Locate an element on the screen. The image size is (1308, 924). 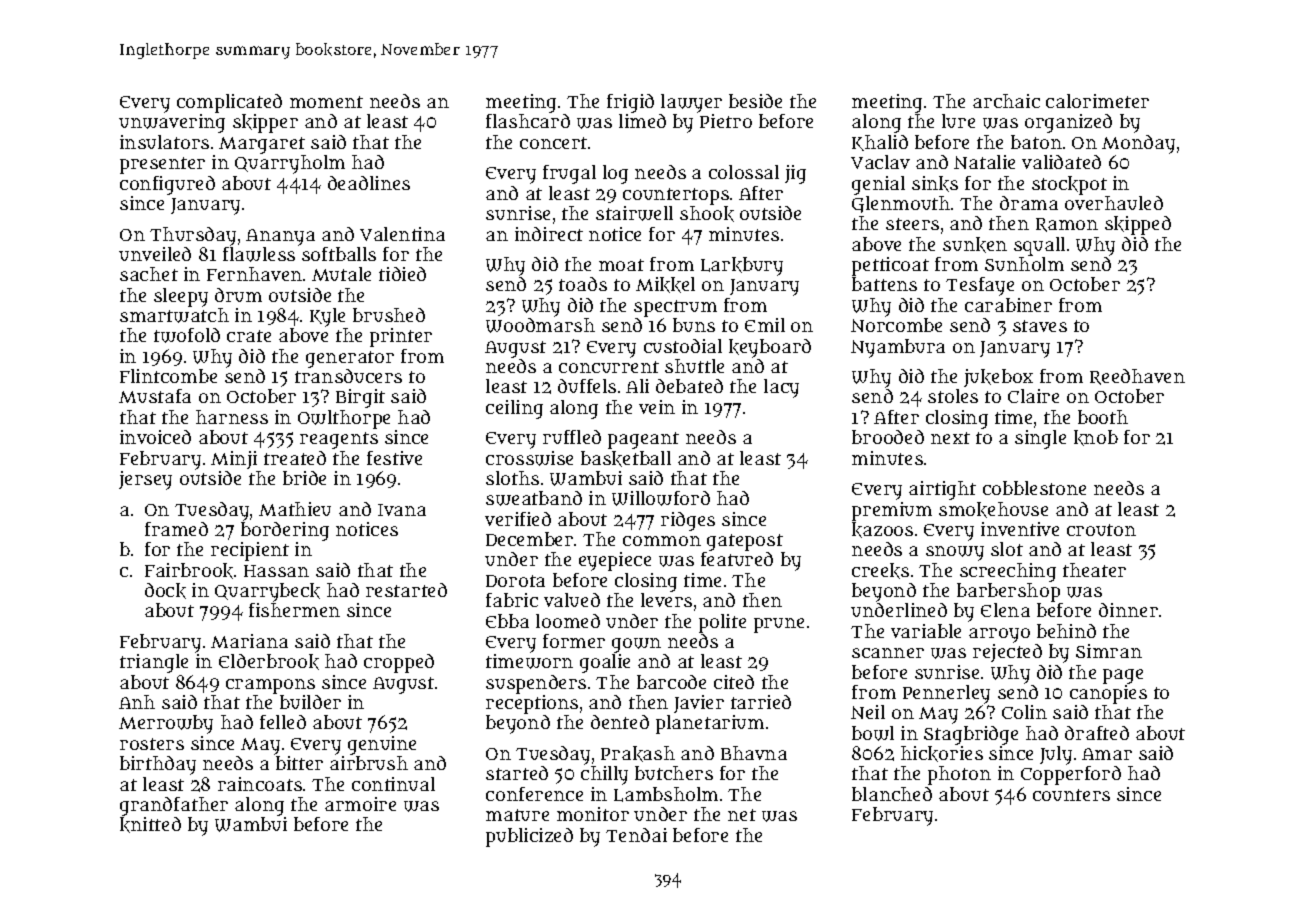
Natalie is located at coordinates (984, 162).
